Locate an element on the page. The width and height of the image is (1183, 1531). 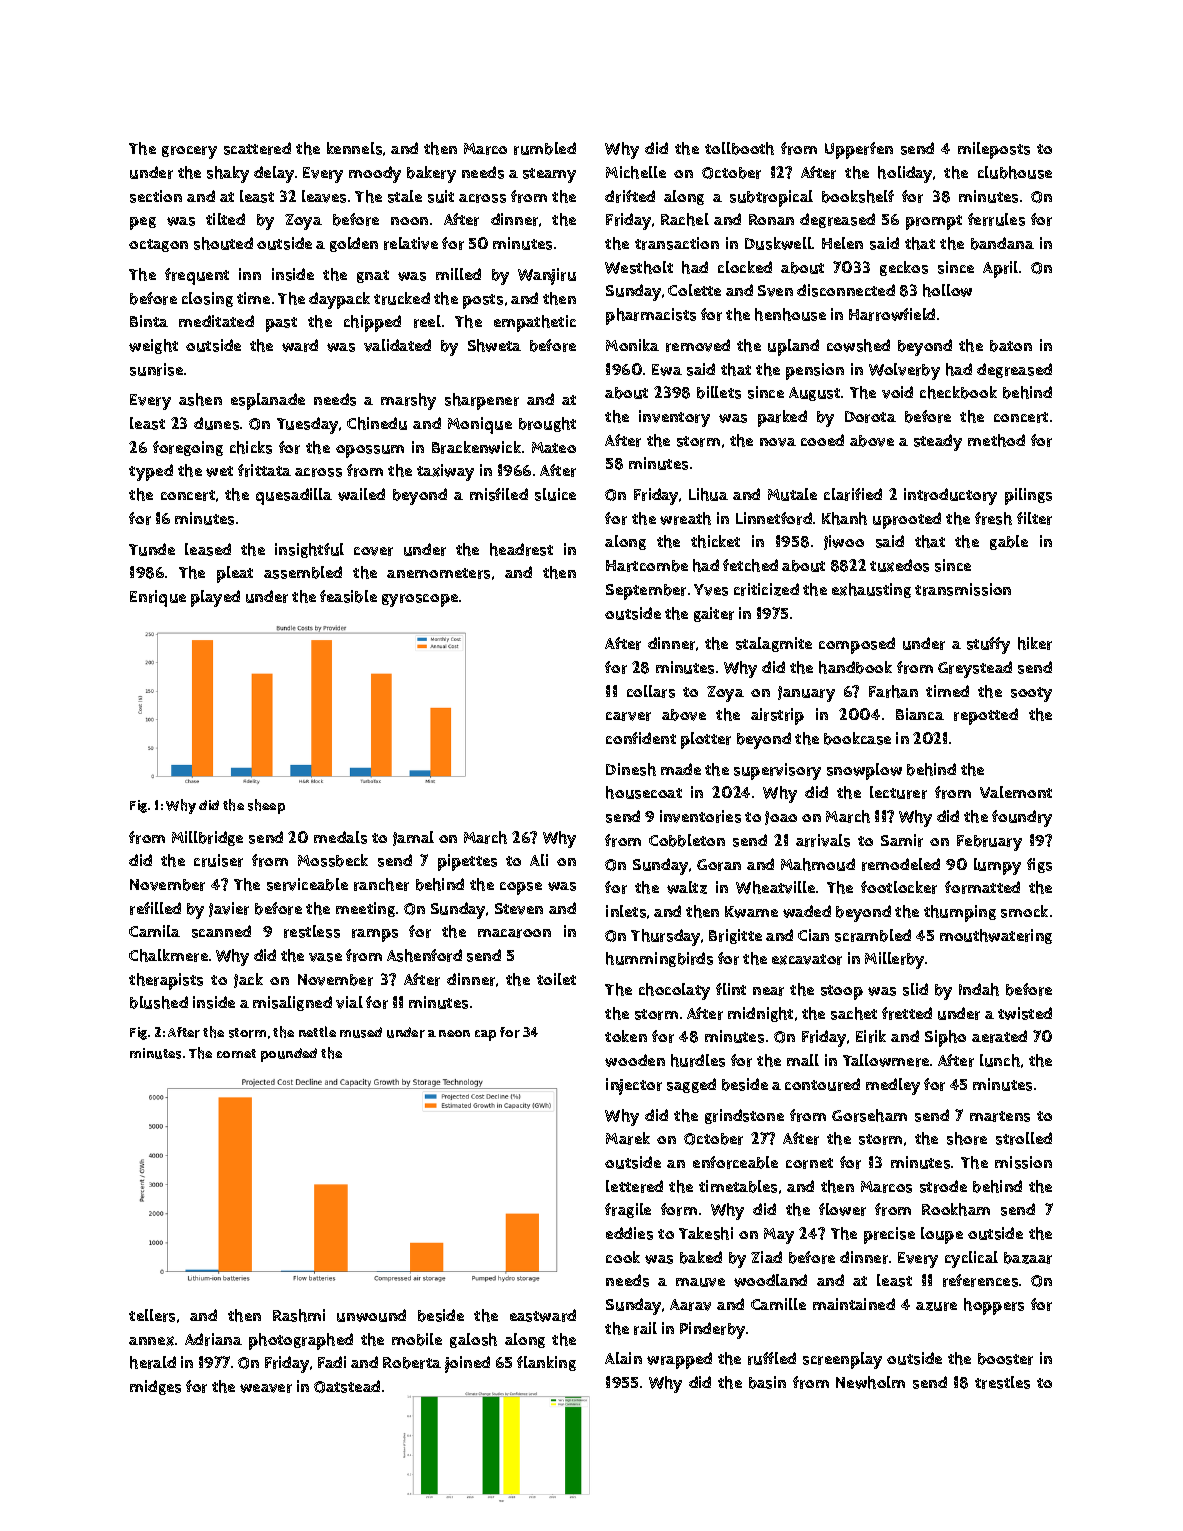
filter is located at coordinates (1034, 518).
